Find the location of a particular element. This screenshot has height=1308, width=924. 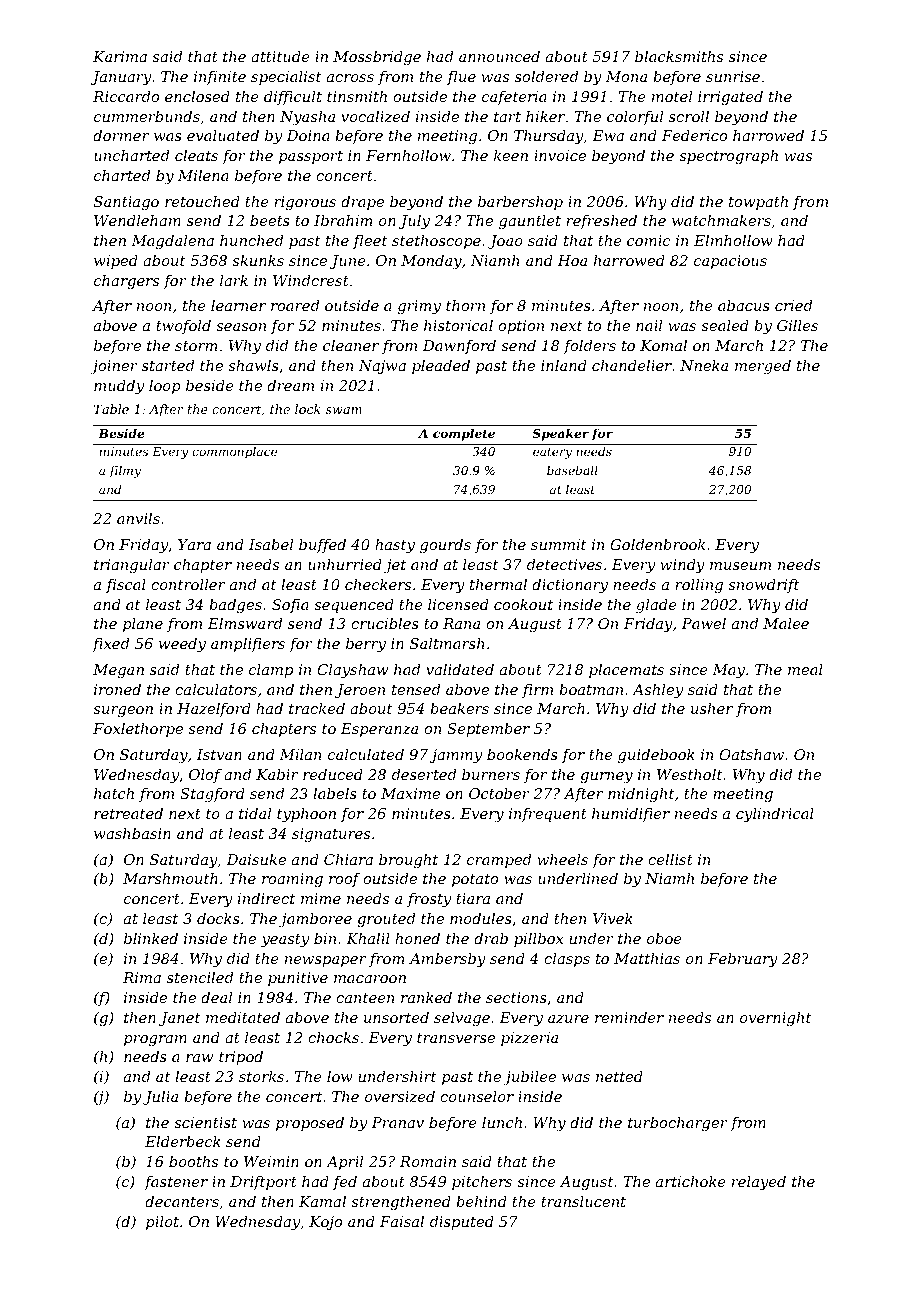

vocalized is located at coordinates (375, 117).
